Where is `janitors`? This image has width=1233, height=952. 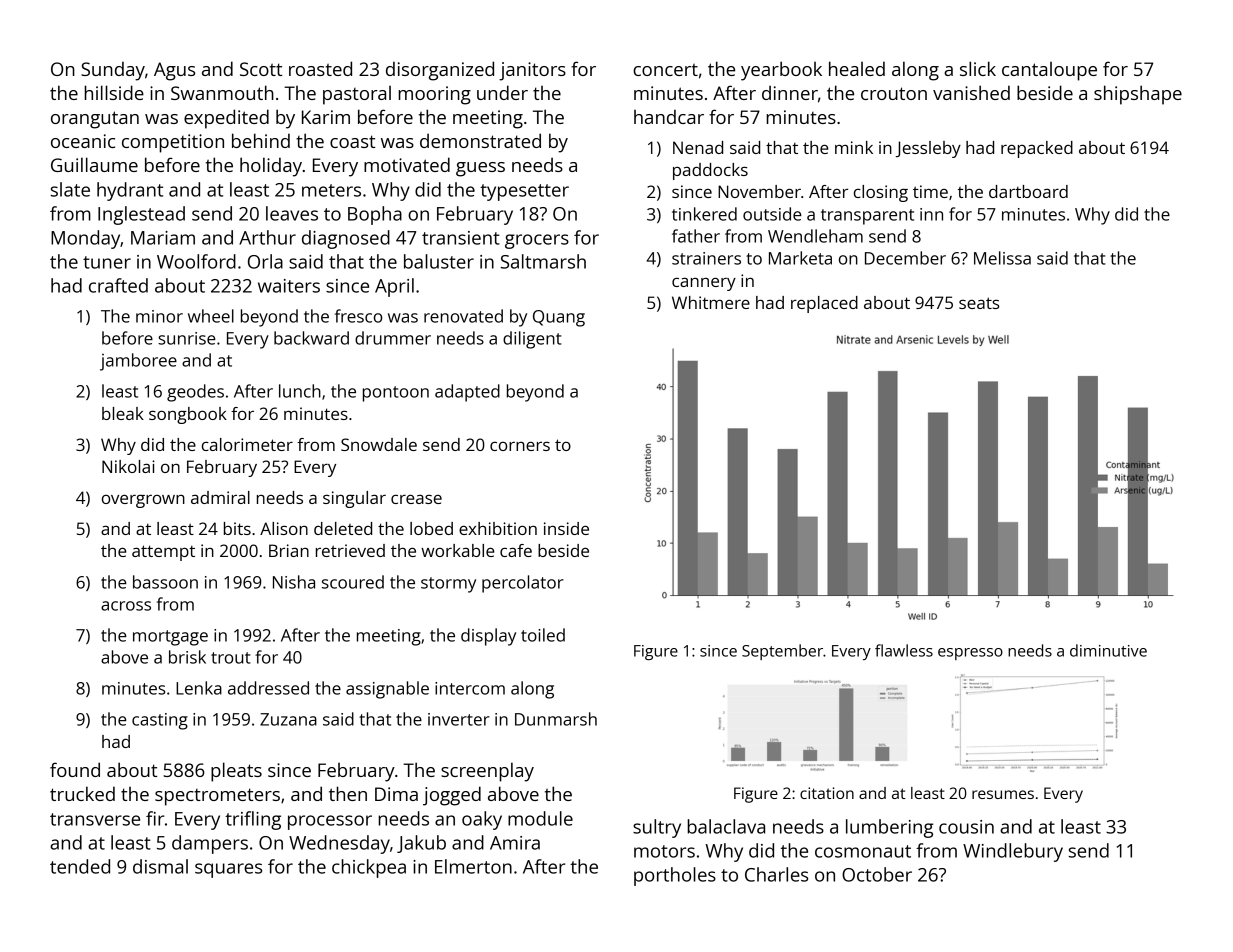
janitors is located at coordinates (532, 71).
